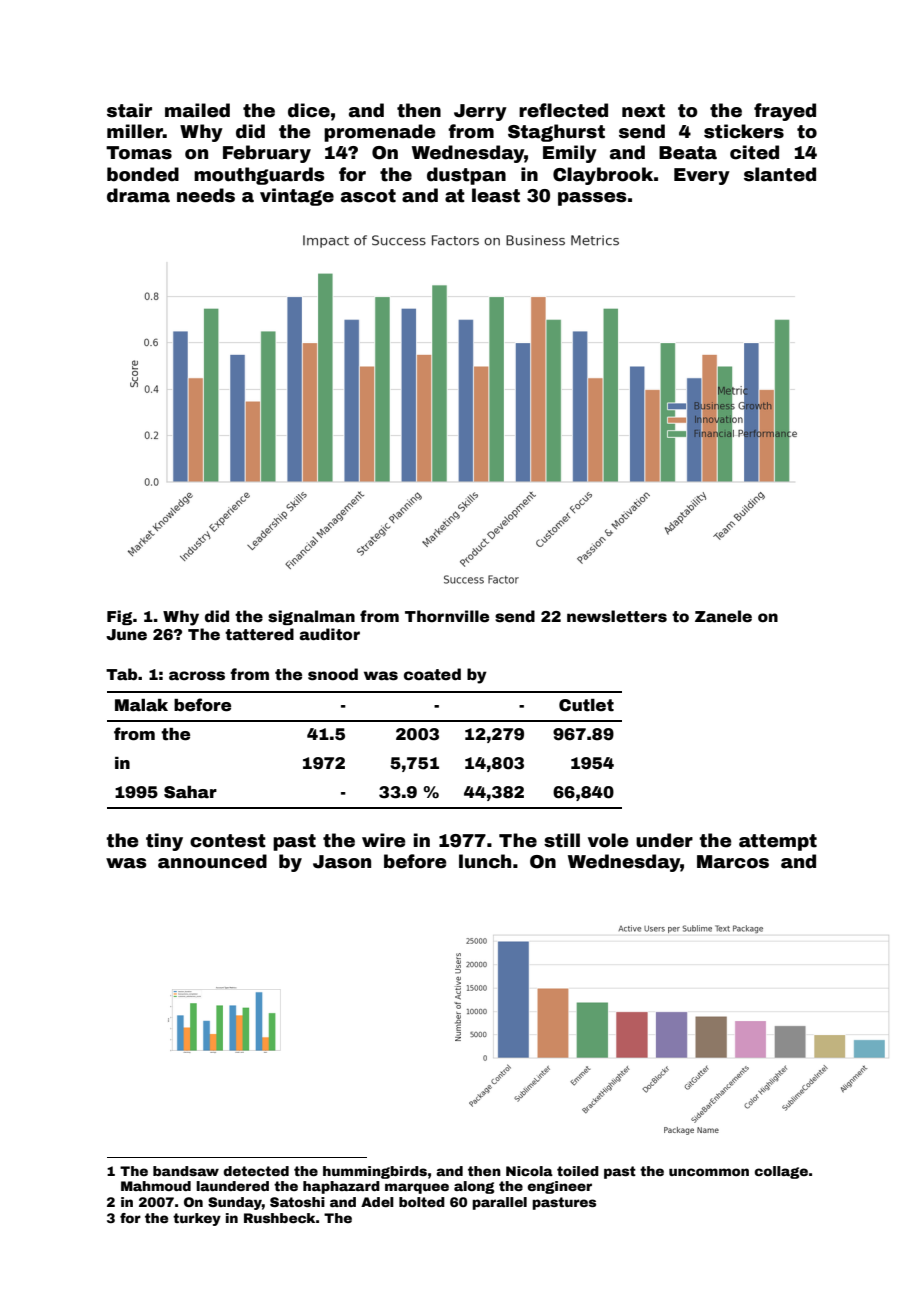 The image size is (924, 1308). I want to click on drama, so click(138, 195).
